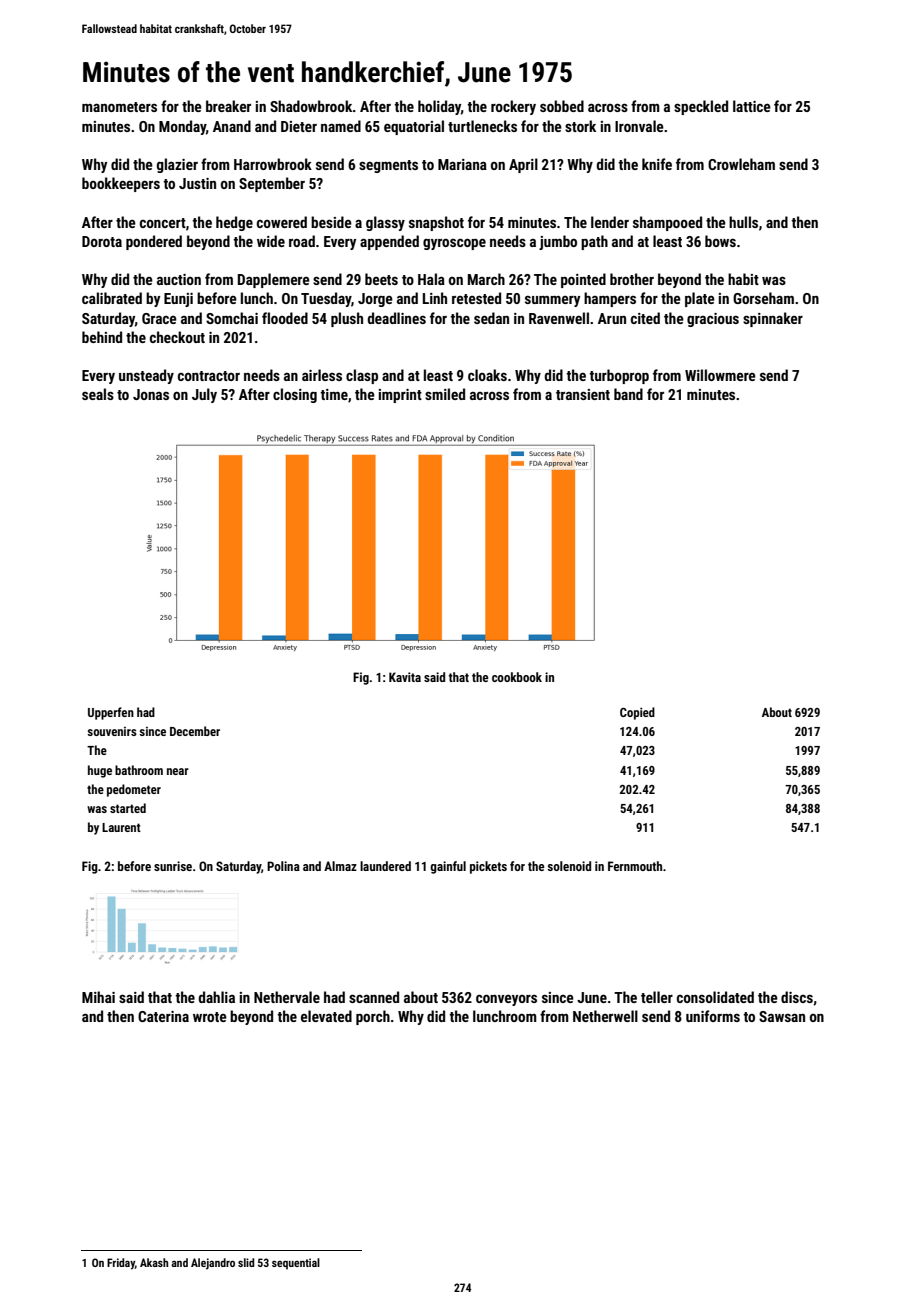 This screenshot has width=908, height=1316. What do you see at coordinates (213, 1264) in the screenshot?
I see `Alejandro` at bounding box center [213, 1264].
